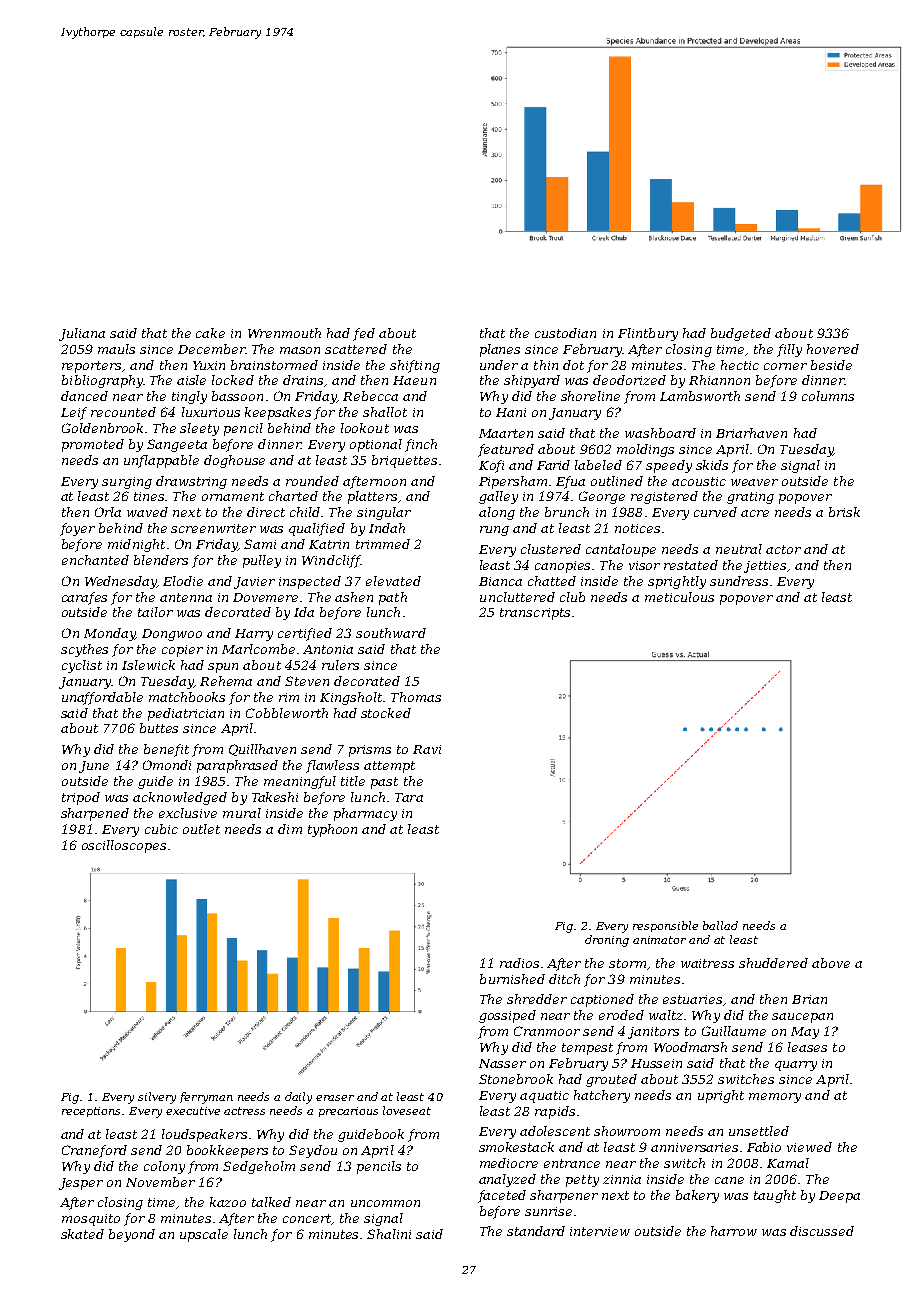 The height and width of the image is (1308, 924). I want to click on discussed, so click(822, 1231).
